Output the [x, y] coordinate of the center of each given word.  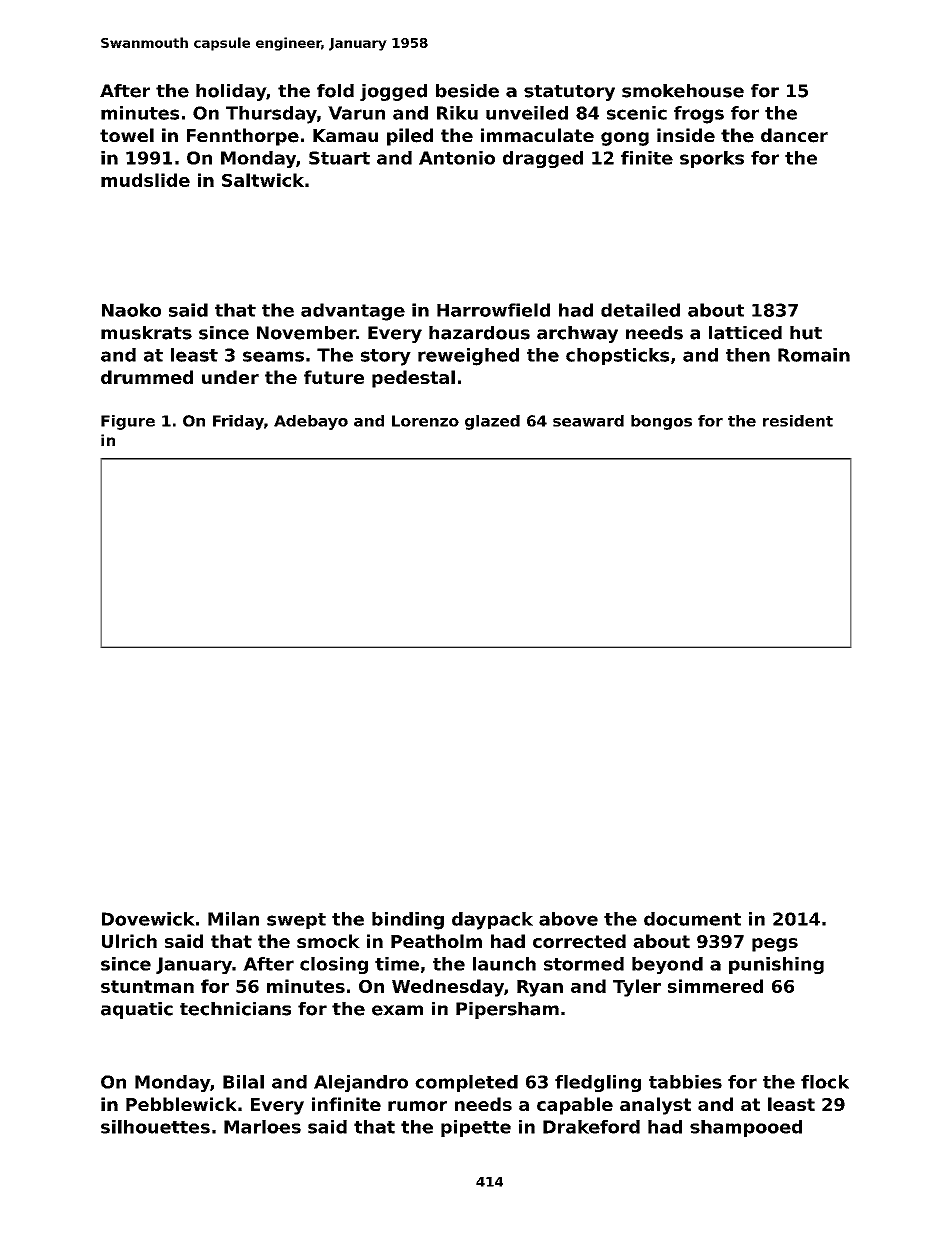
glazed [492, 422]
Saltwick [263, 180]
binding [408, 921]
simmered [715, 986]
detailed [640, 310]
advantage [353, 312]
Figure [128, 422]
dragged [543, 159]
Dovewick [148, 919]
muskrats [146, 333]
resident [798, 421]
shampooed [746, 1128]
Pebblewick [181, 1104]
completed [466, 1083]
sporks [712, 159]
